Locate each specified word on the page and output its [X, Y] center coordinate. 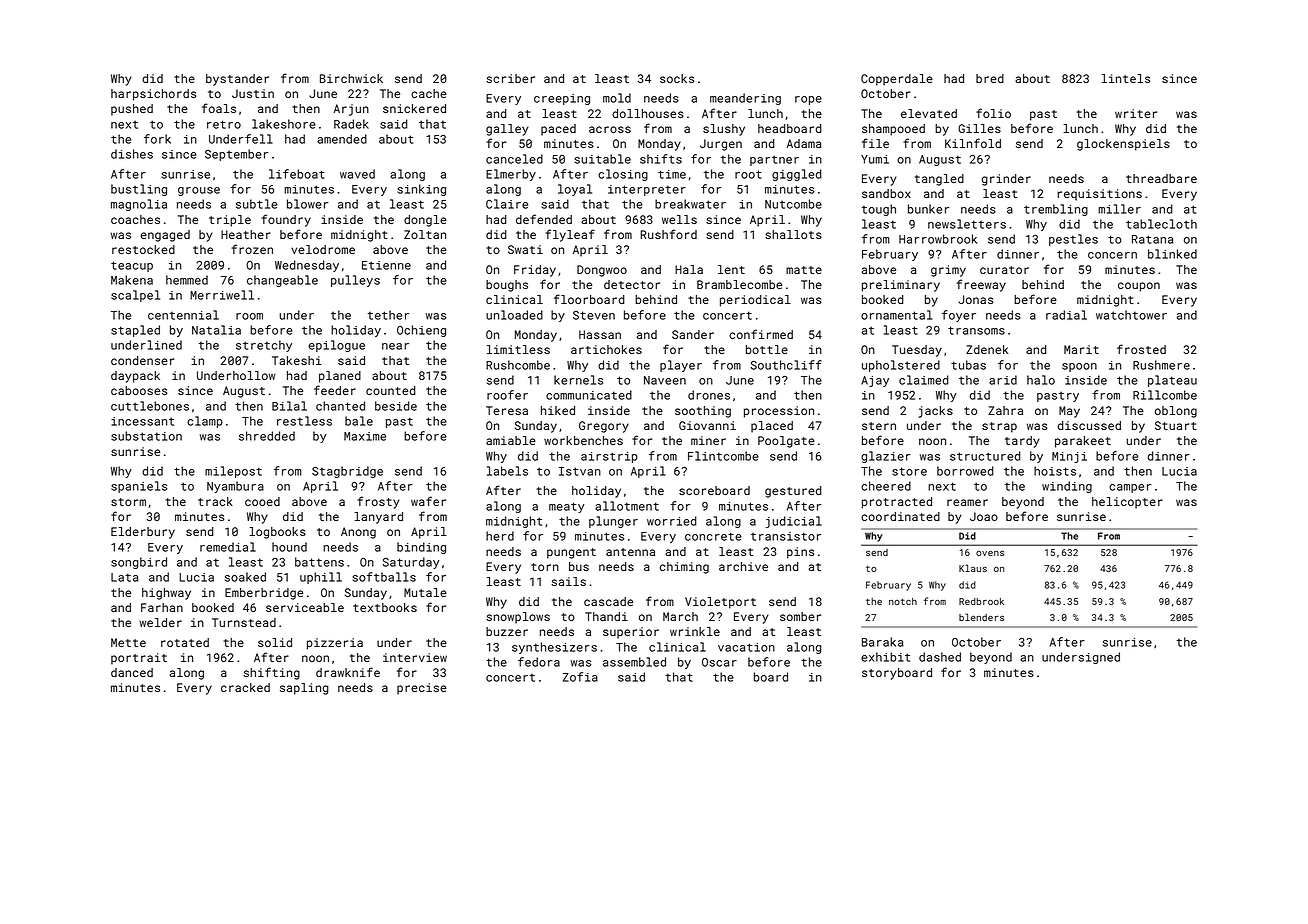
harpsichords [153, 95]
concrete [713, 536]
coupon [1139, 287]
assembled [634, 662]
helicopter [1127, 503]
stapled [135, 331]
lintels [1125, 78]
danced [132, 672]
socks [677, 78]
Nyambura [235, 487]
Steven [594, 315]
